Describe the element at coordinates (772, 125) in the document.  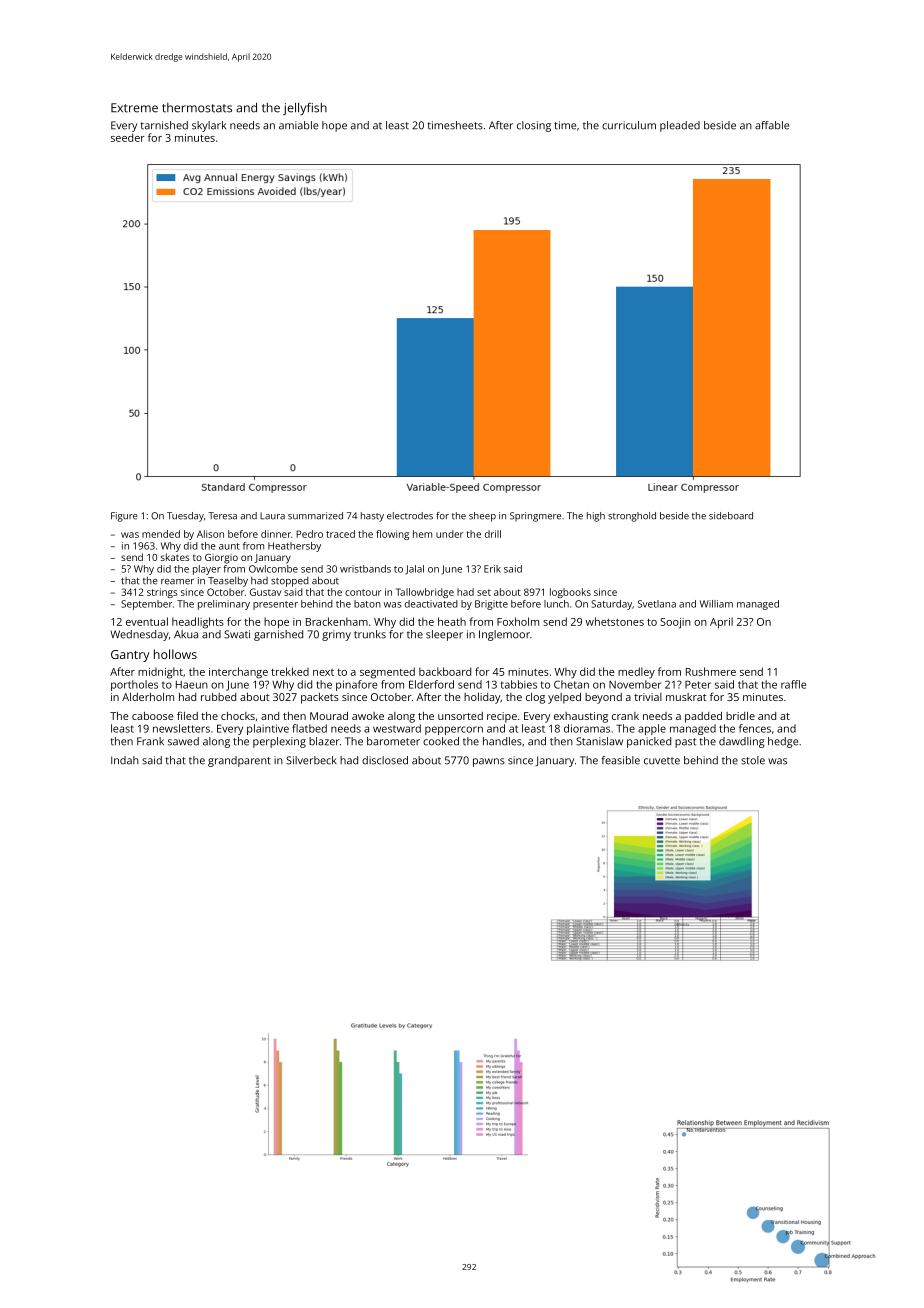
I see `affable` at that location.
